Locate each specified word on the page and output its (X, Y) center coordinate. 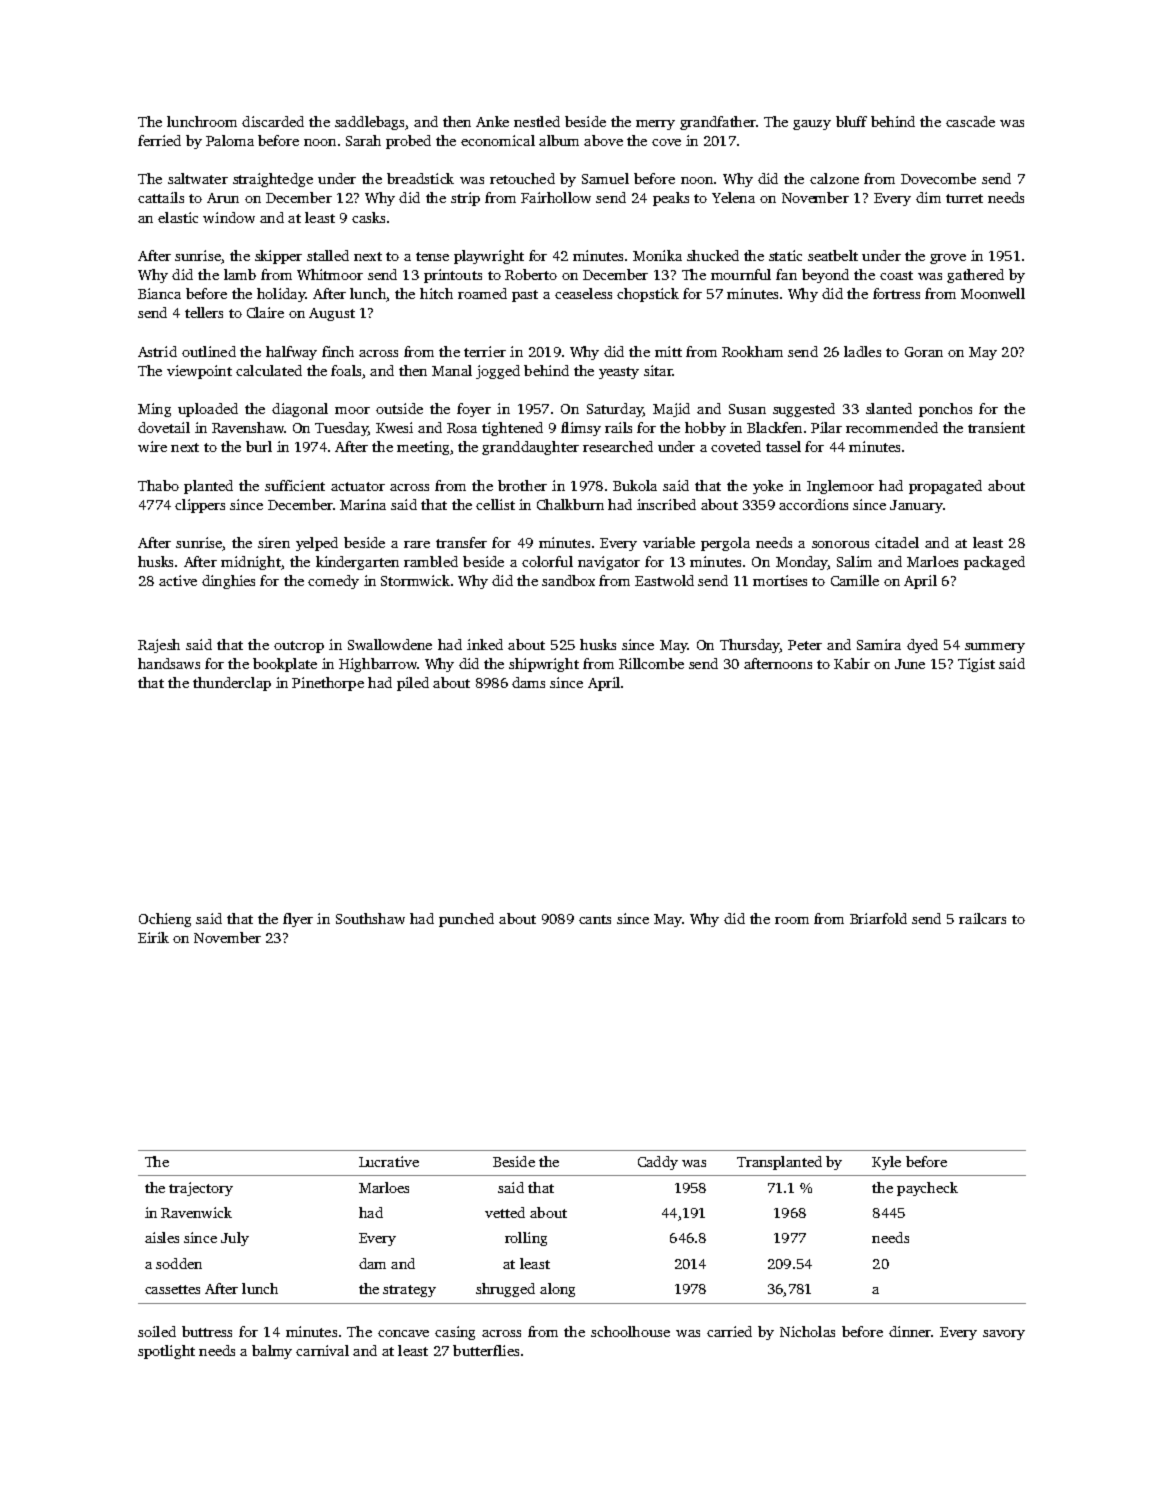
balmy (272, 1352)
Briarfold (878, 918)
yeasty (619, 373)
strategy (409, 1291)
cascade (970, 121)
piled (413, 684)
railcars (982, 918)
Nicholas (807, 1331)
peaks (671, 199)
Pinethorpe (328, 684)
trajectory (201, 1189)
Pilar (826, 427)
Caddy (658, 1163)
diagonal (300, 410)
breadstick (420, 178)
